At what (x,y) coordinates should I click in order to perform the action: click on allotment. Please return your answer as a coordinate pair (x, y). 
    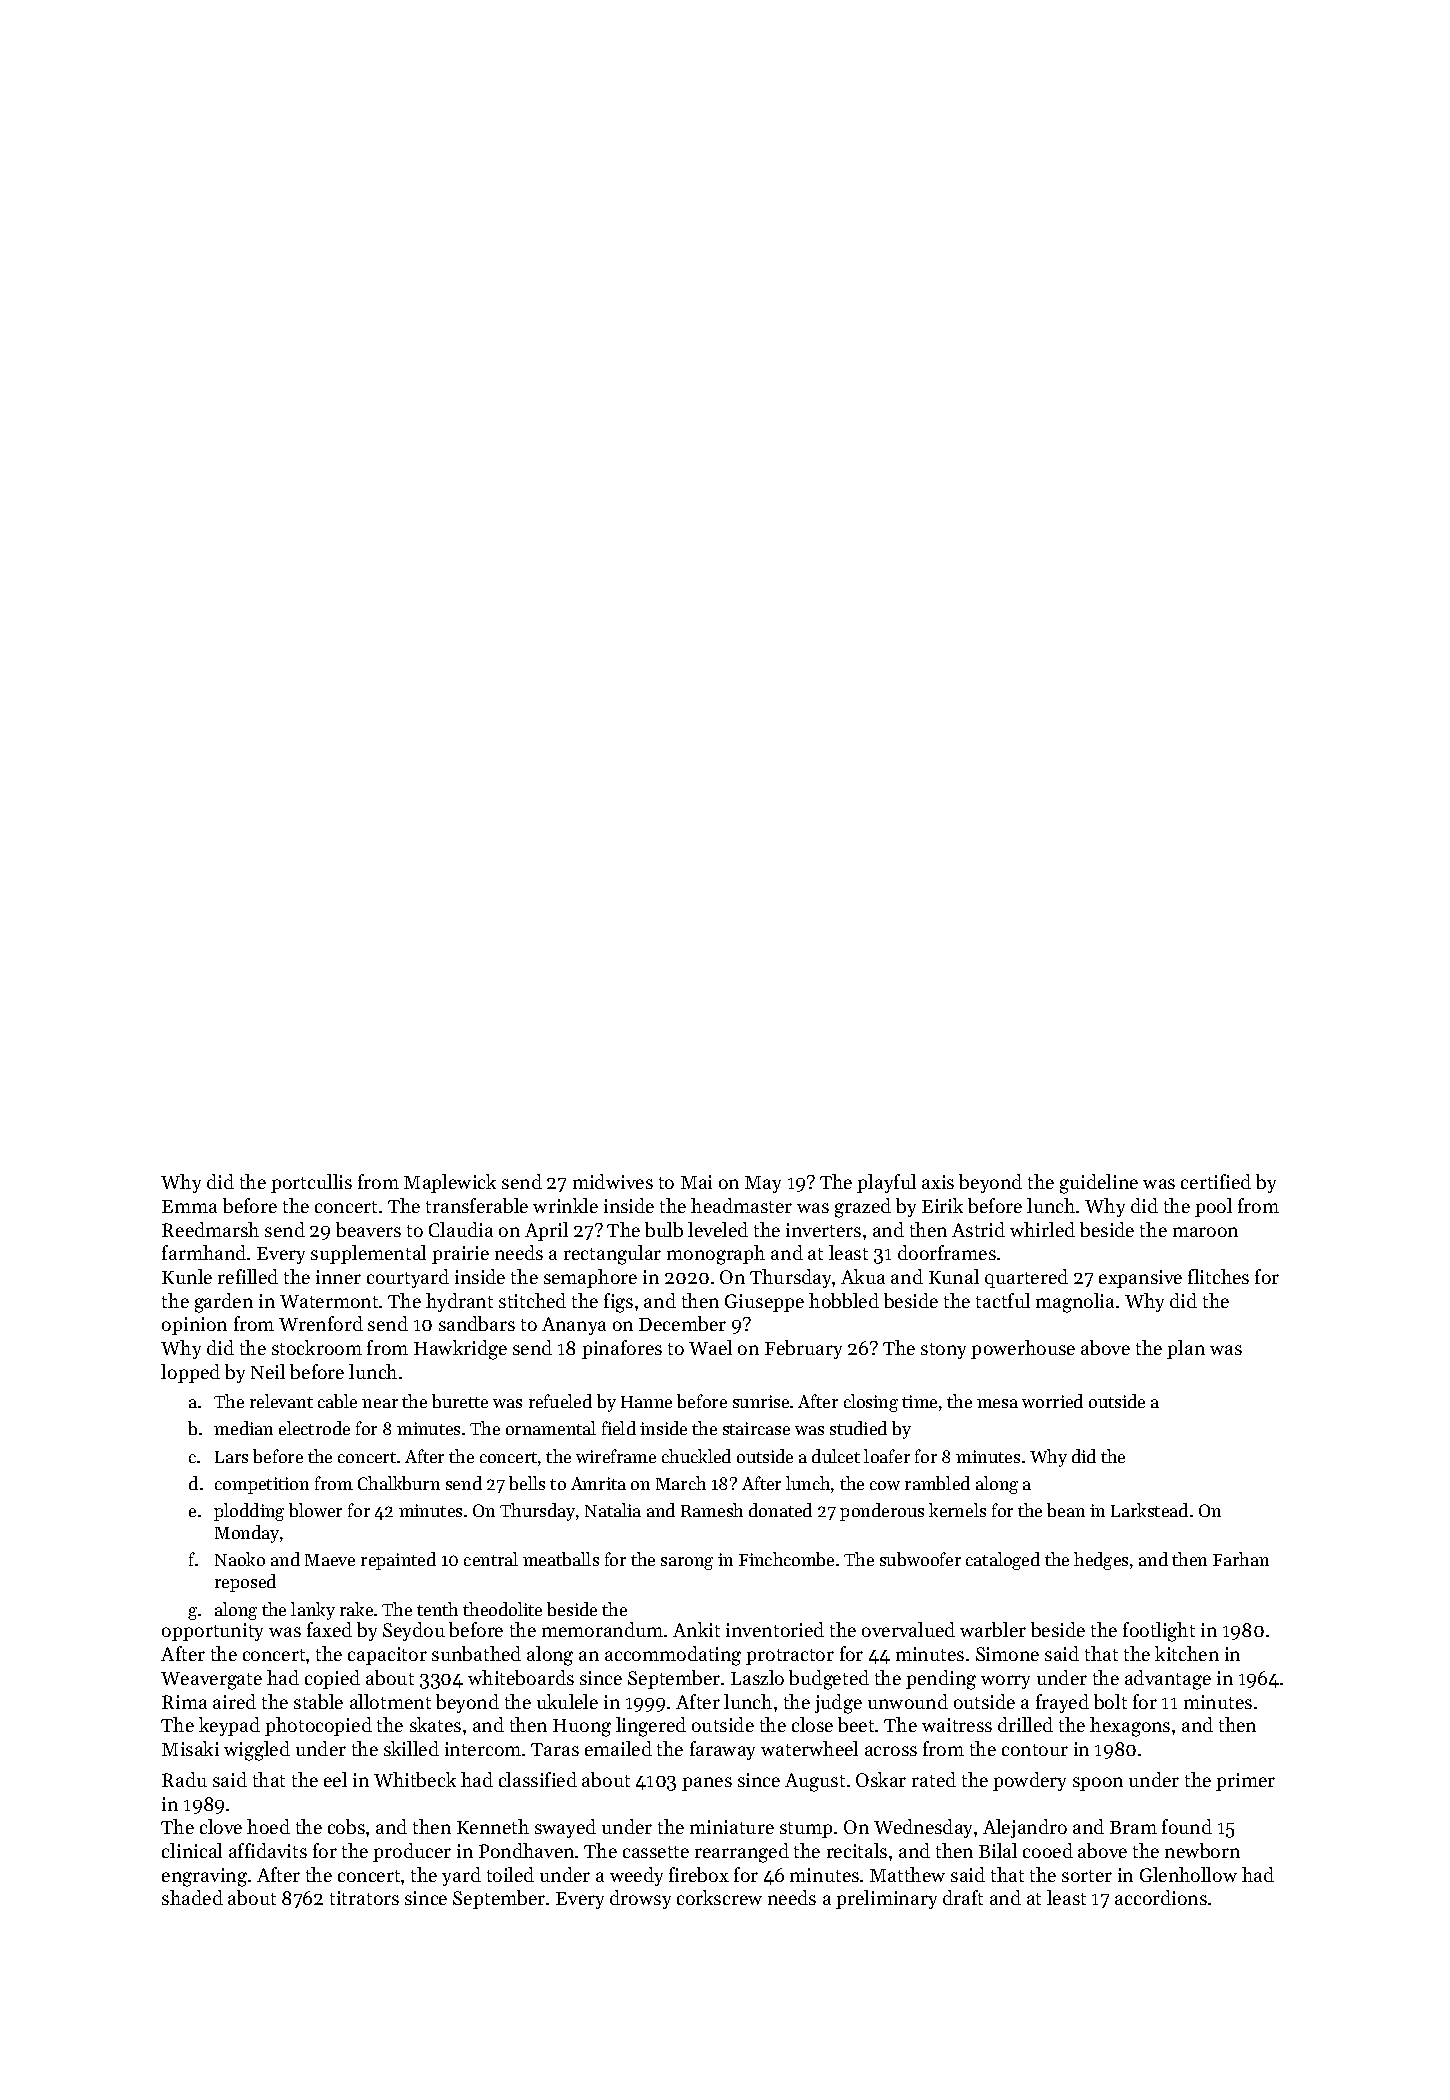
    Looking at the image, I should click on (390, 1701).
